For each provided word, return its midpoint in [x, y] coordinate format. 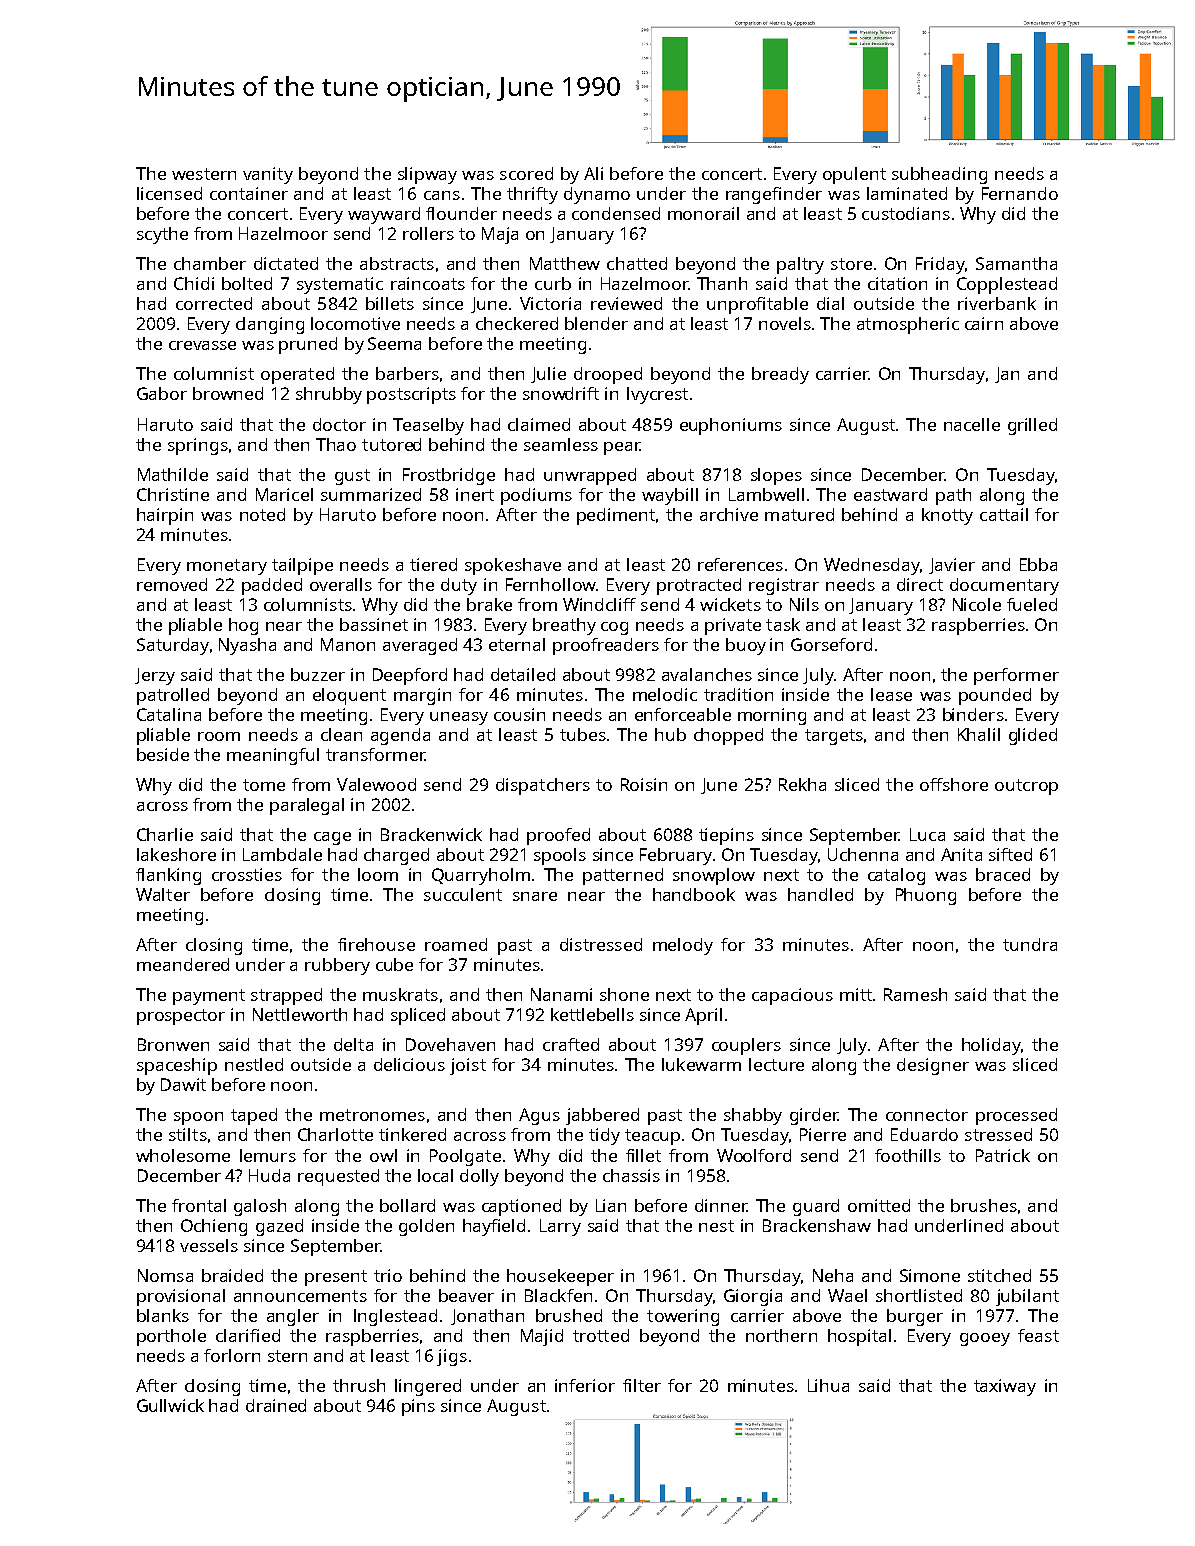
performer [1016, 676]
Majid [542, 1337]
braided [232, 1275]
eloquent [349, 696]
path [953, 496]
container [249, 193]
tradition [738, 694]
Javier [952, 566]
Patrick [1003, 1155]
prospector [181, 1017]
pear [622, 448]
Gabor [162, 393]
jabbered [602, 1116]
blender [596, 323]
